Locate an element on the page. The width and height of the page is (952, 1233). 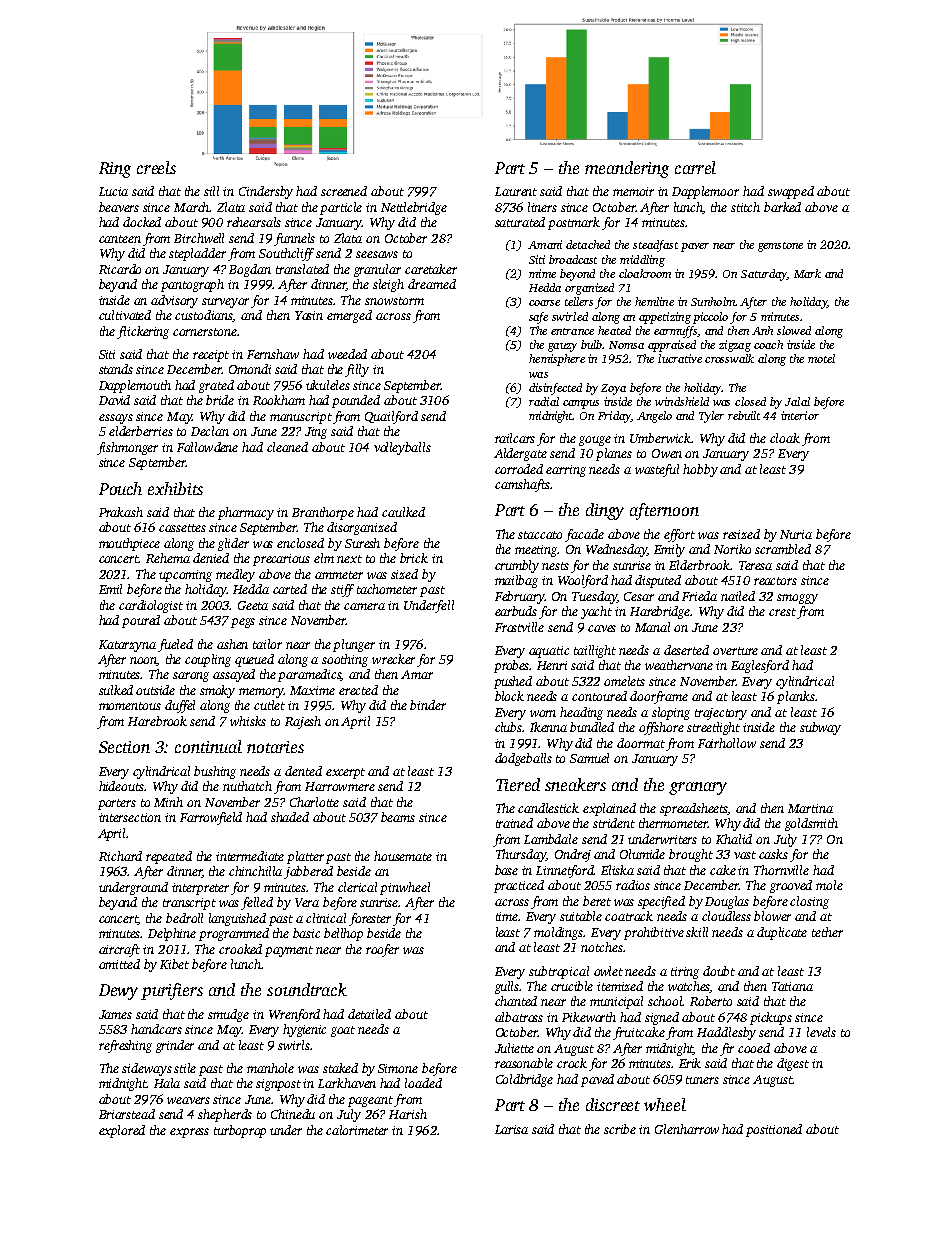
Bogdan is located at coordinates (250, 270).
